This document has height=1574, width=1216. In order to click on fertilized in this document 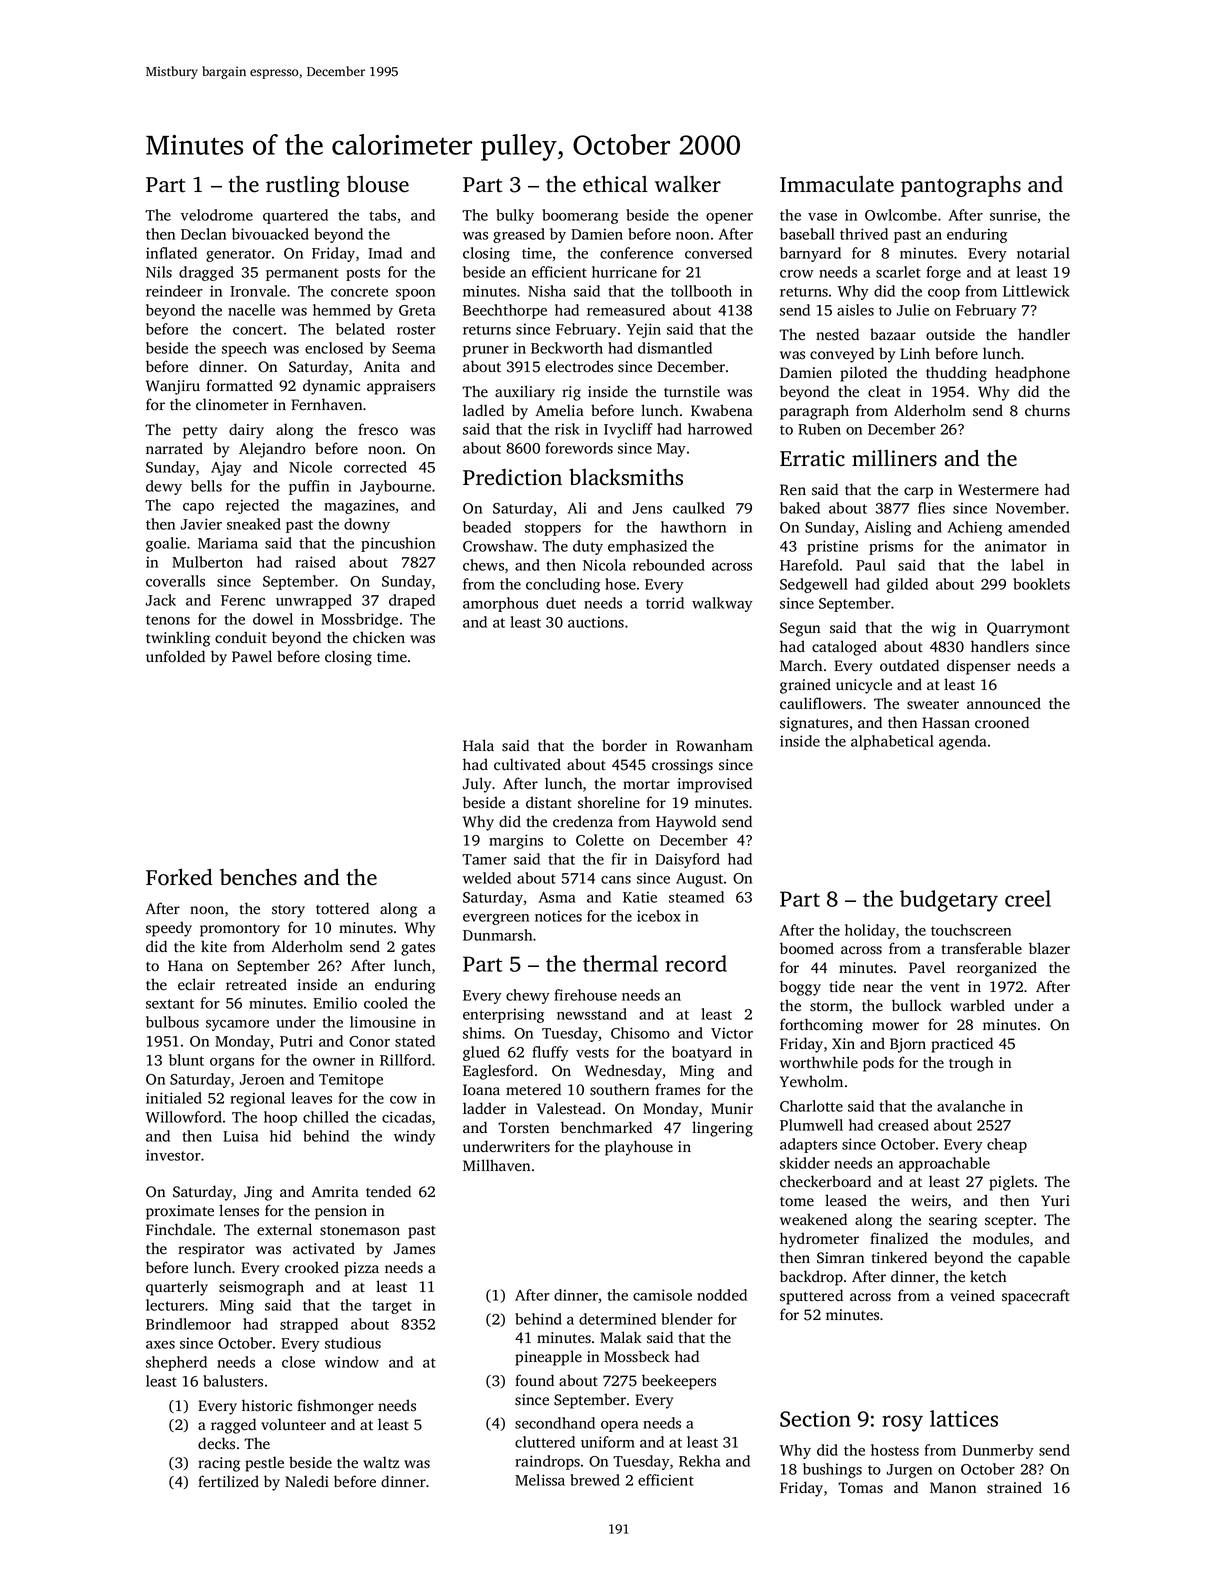, I will do `click(228, 1481)`.
